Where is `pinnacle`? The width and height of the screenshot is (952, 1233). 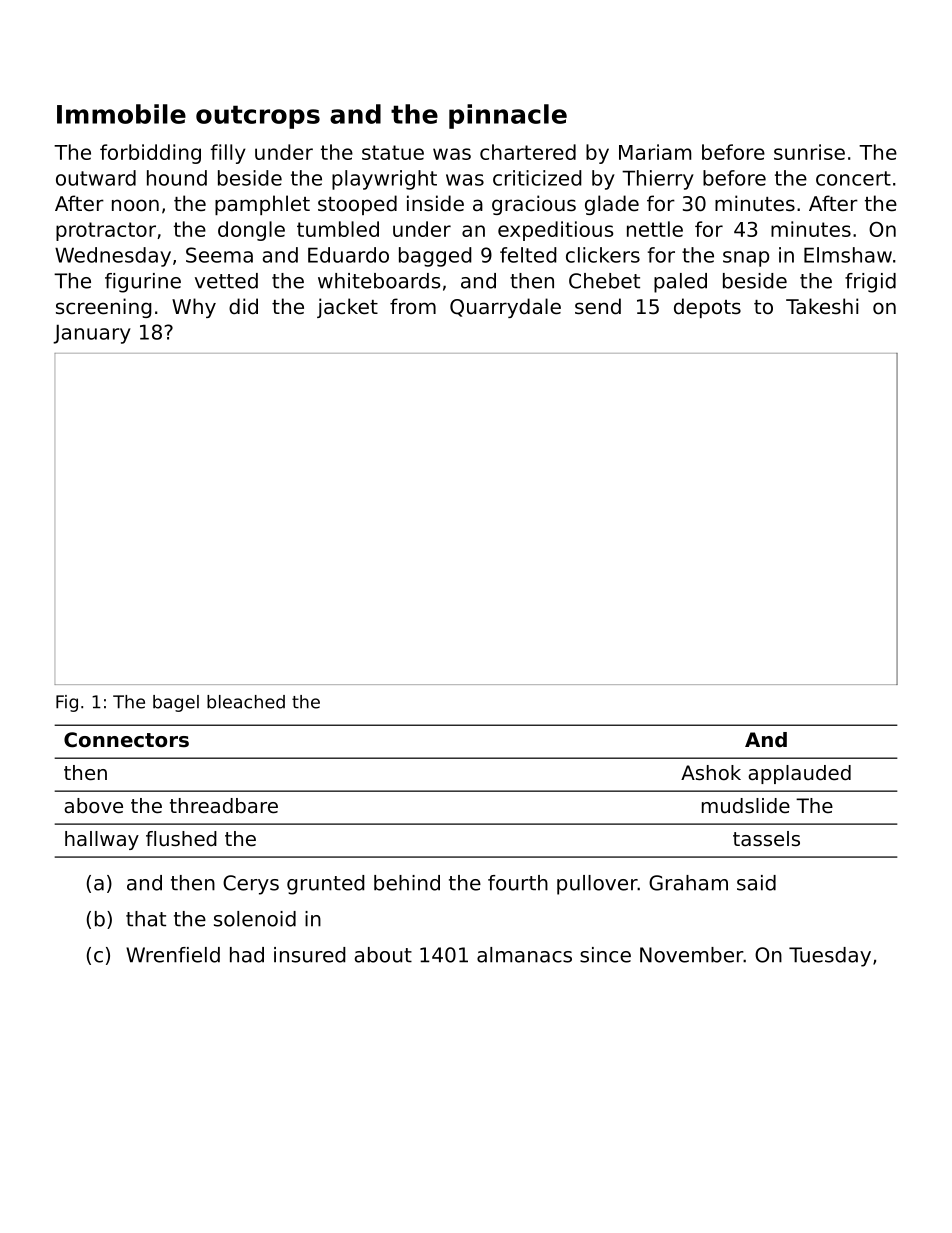
pinnacle is located at coordinates (508, 116).
